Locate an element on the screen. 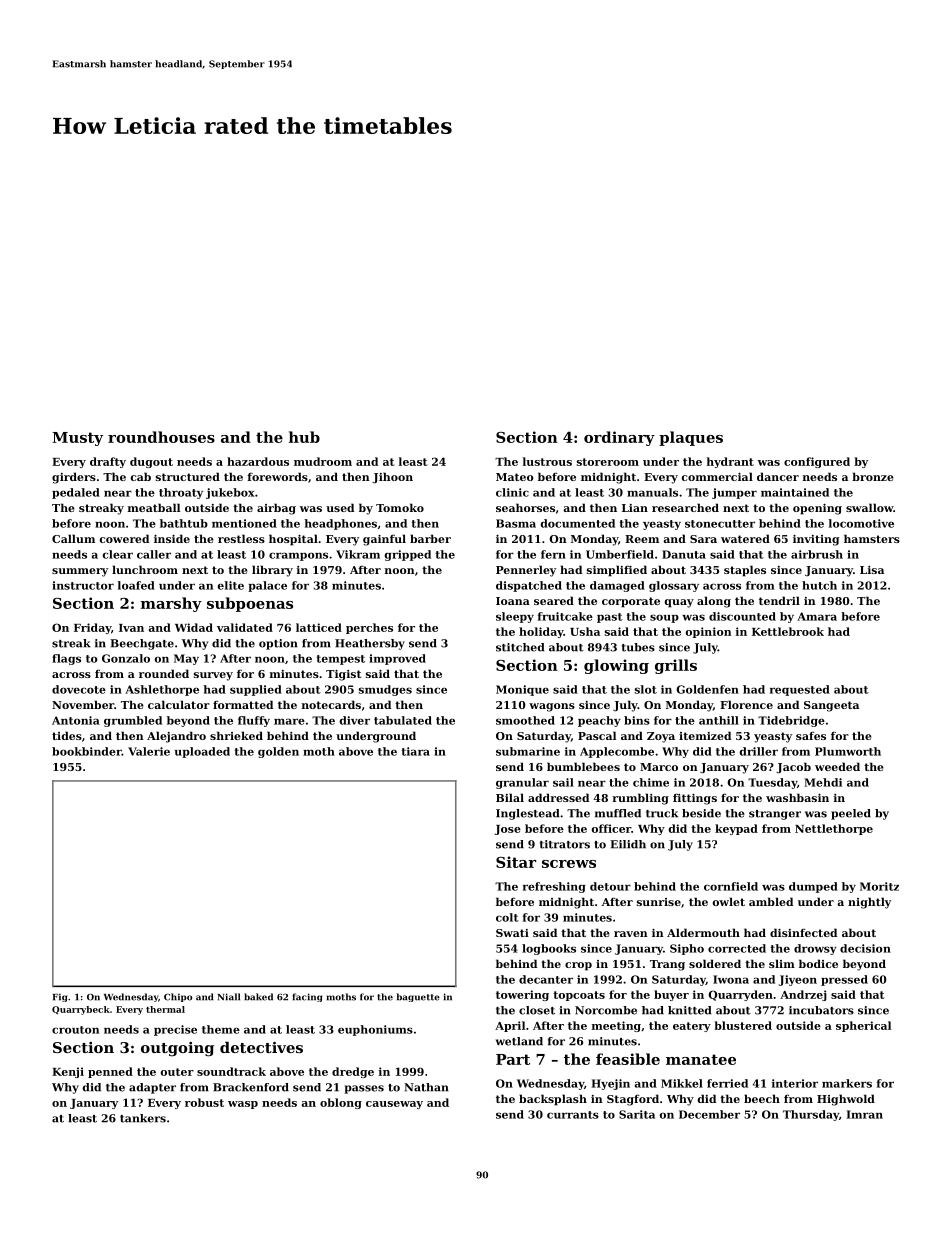 The width and height of the screenshot is (952, 1233). decision is located at coordinates (865, 948).
